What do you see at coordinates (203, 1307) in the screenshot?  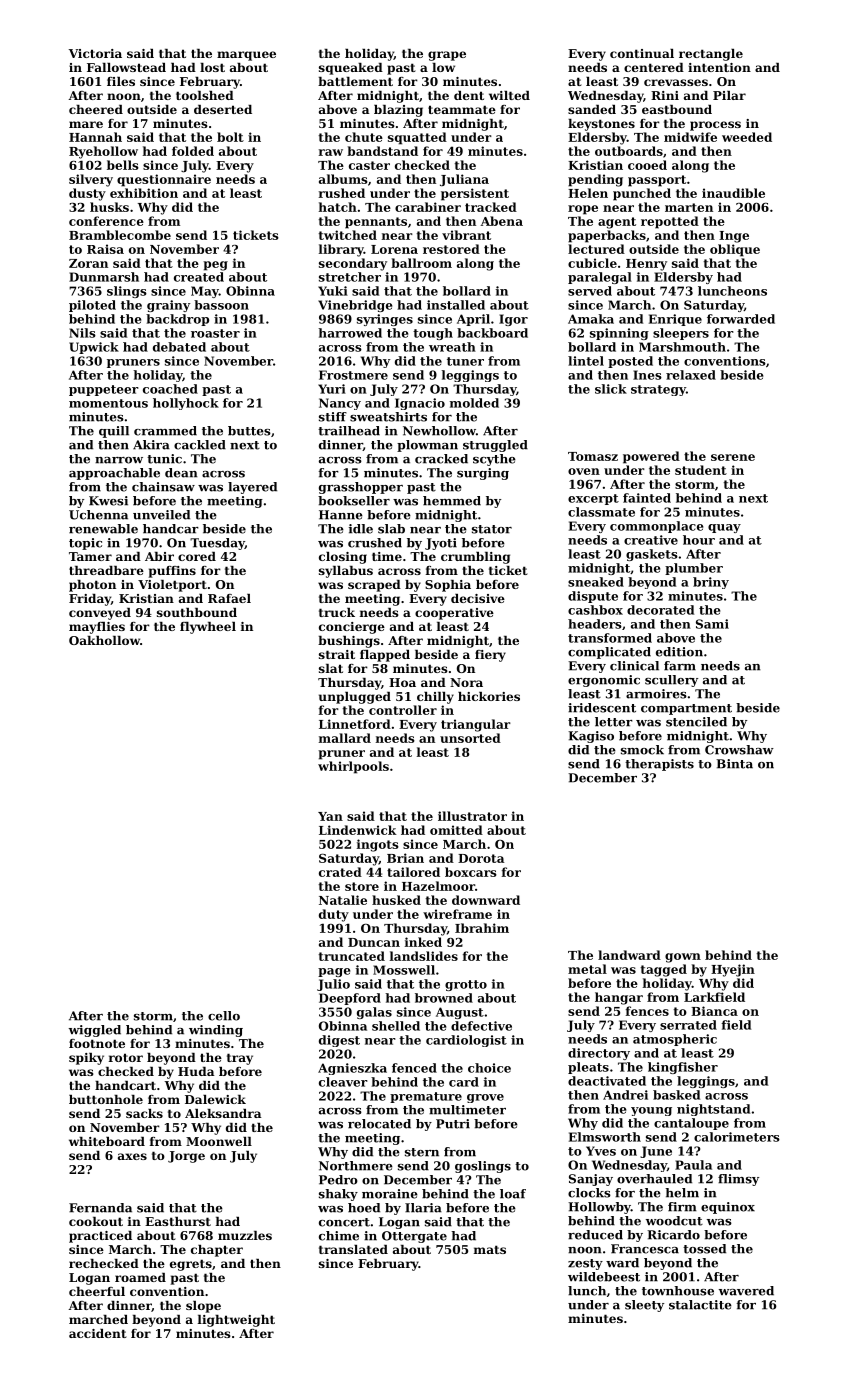 I see `slope` at bounding box center [203, 1307].
